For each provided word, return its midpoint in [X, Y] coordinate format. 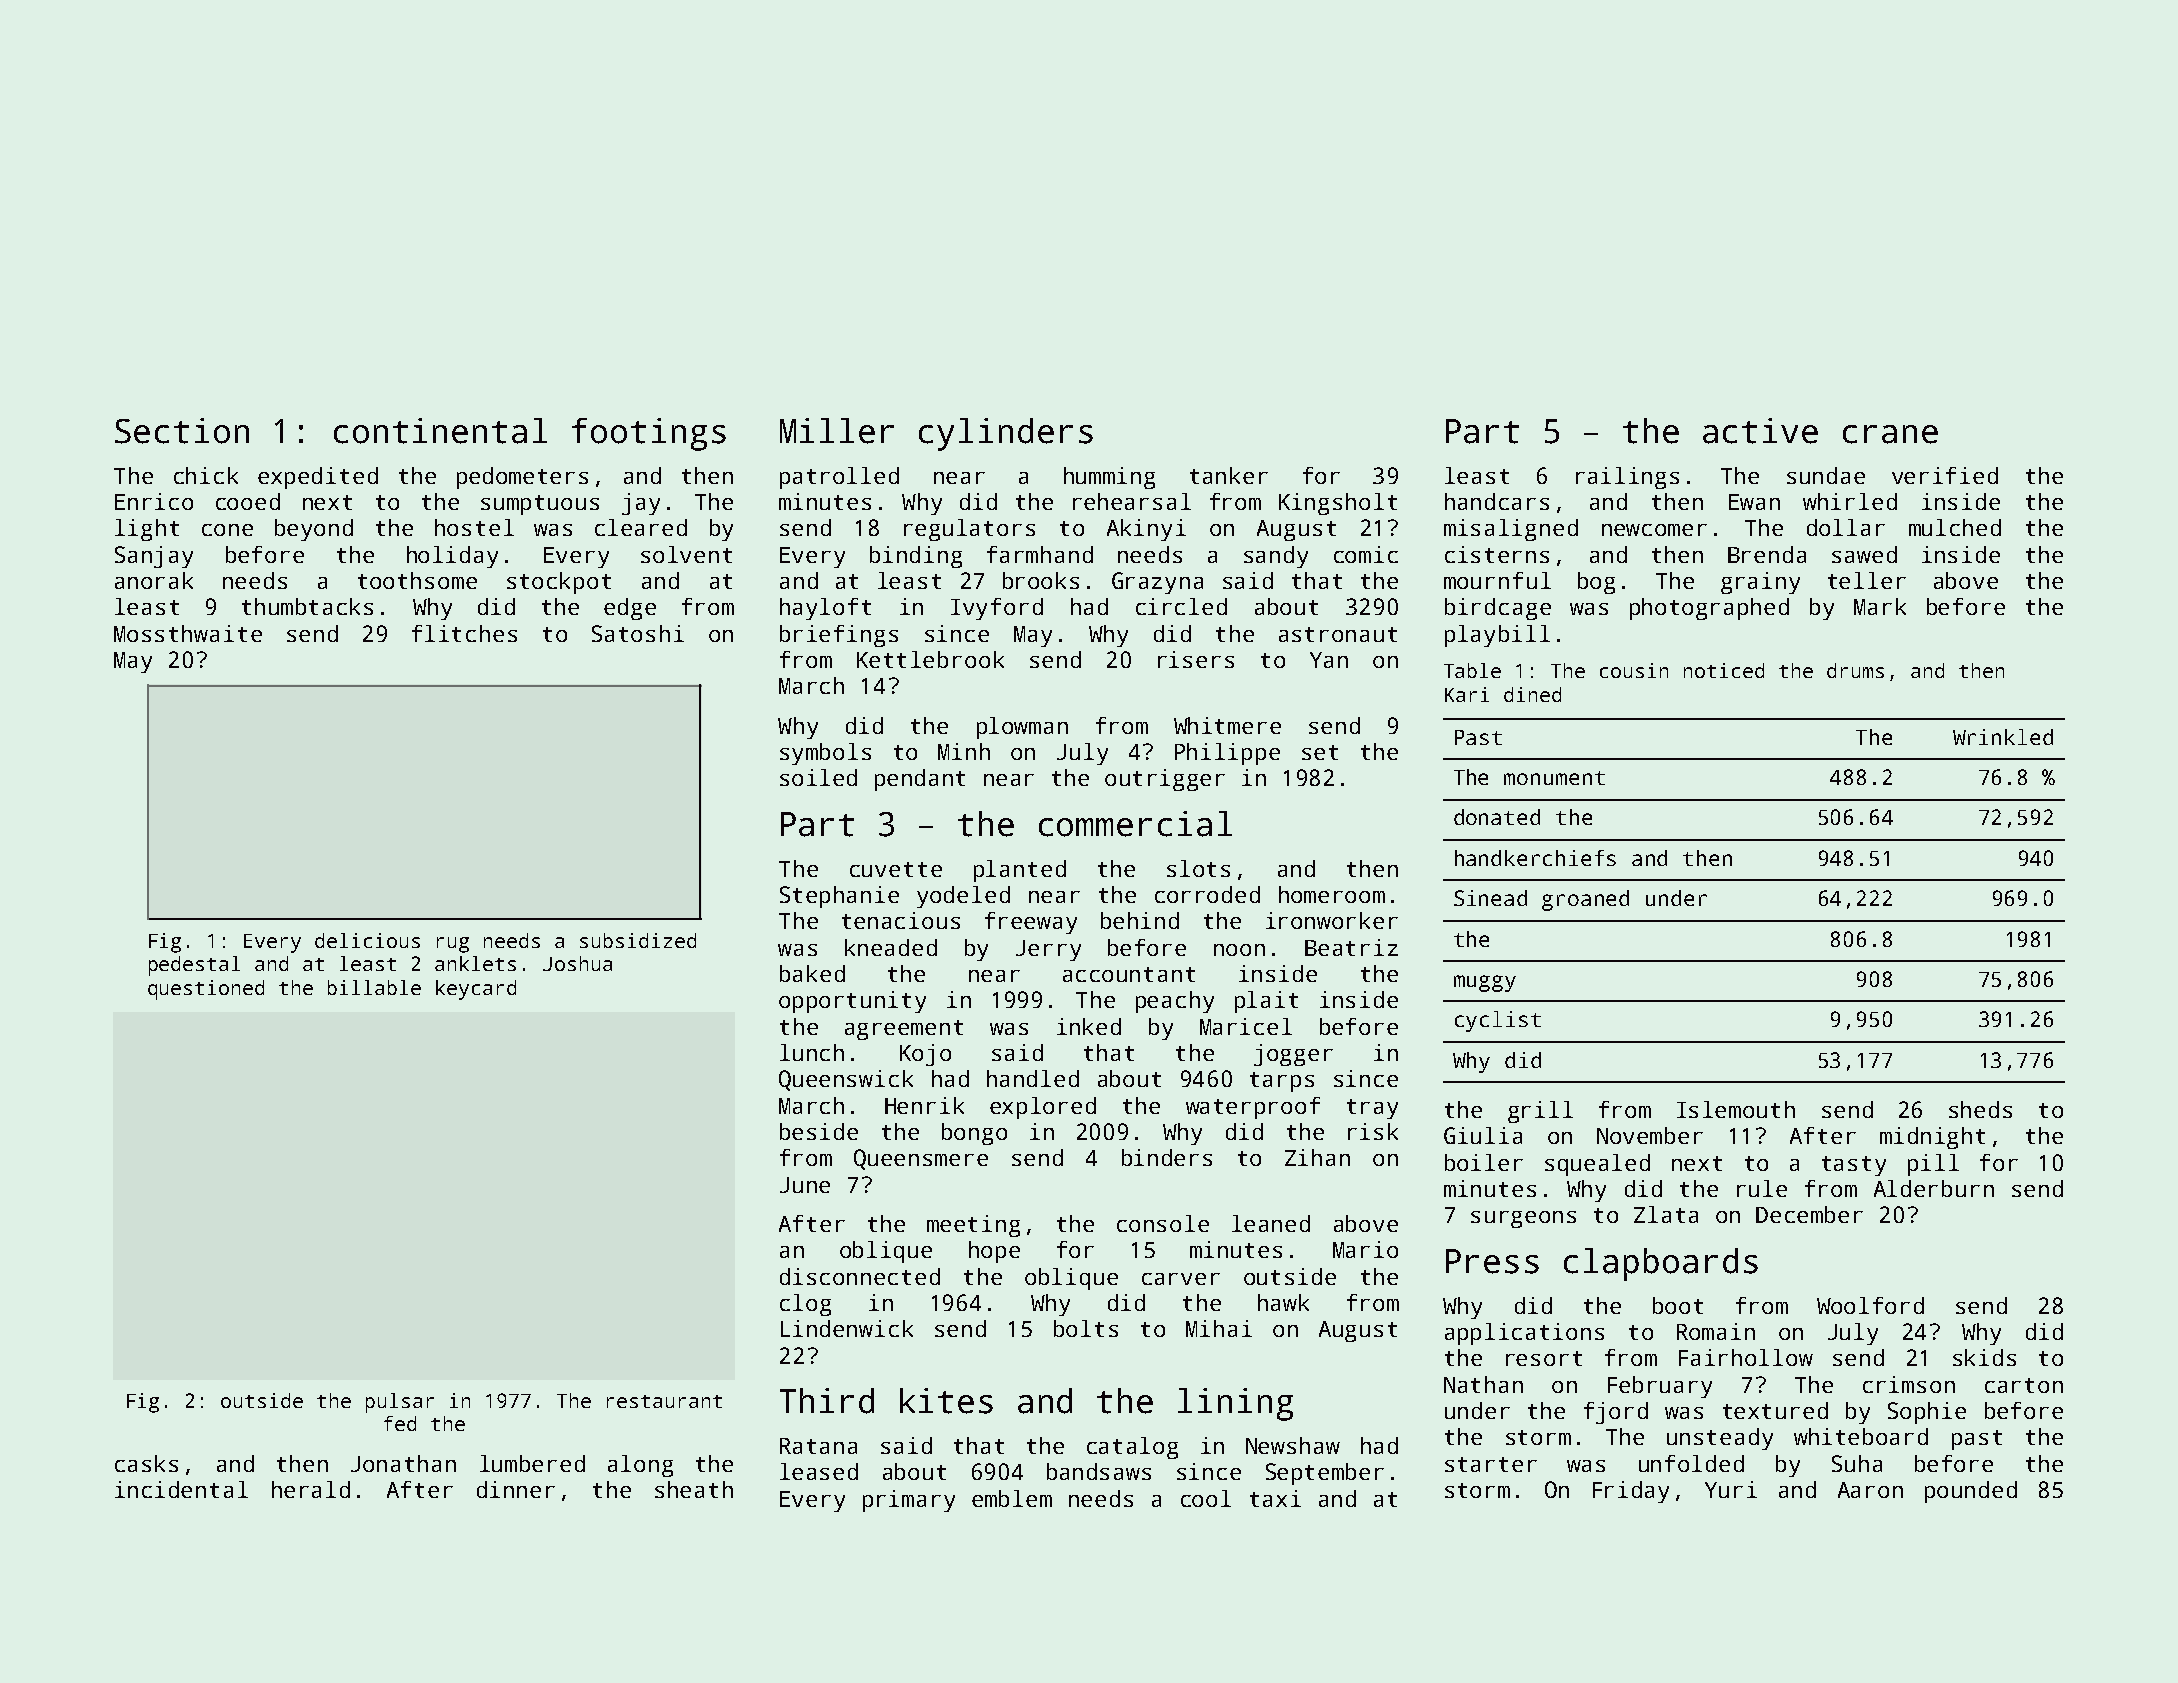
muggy [1485, 983]
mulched [1955, 527]
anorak [154, 580]
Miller [837, 431]
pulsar [400, 1403]
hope [994, 1252]
